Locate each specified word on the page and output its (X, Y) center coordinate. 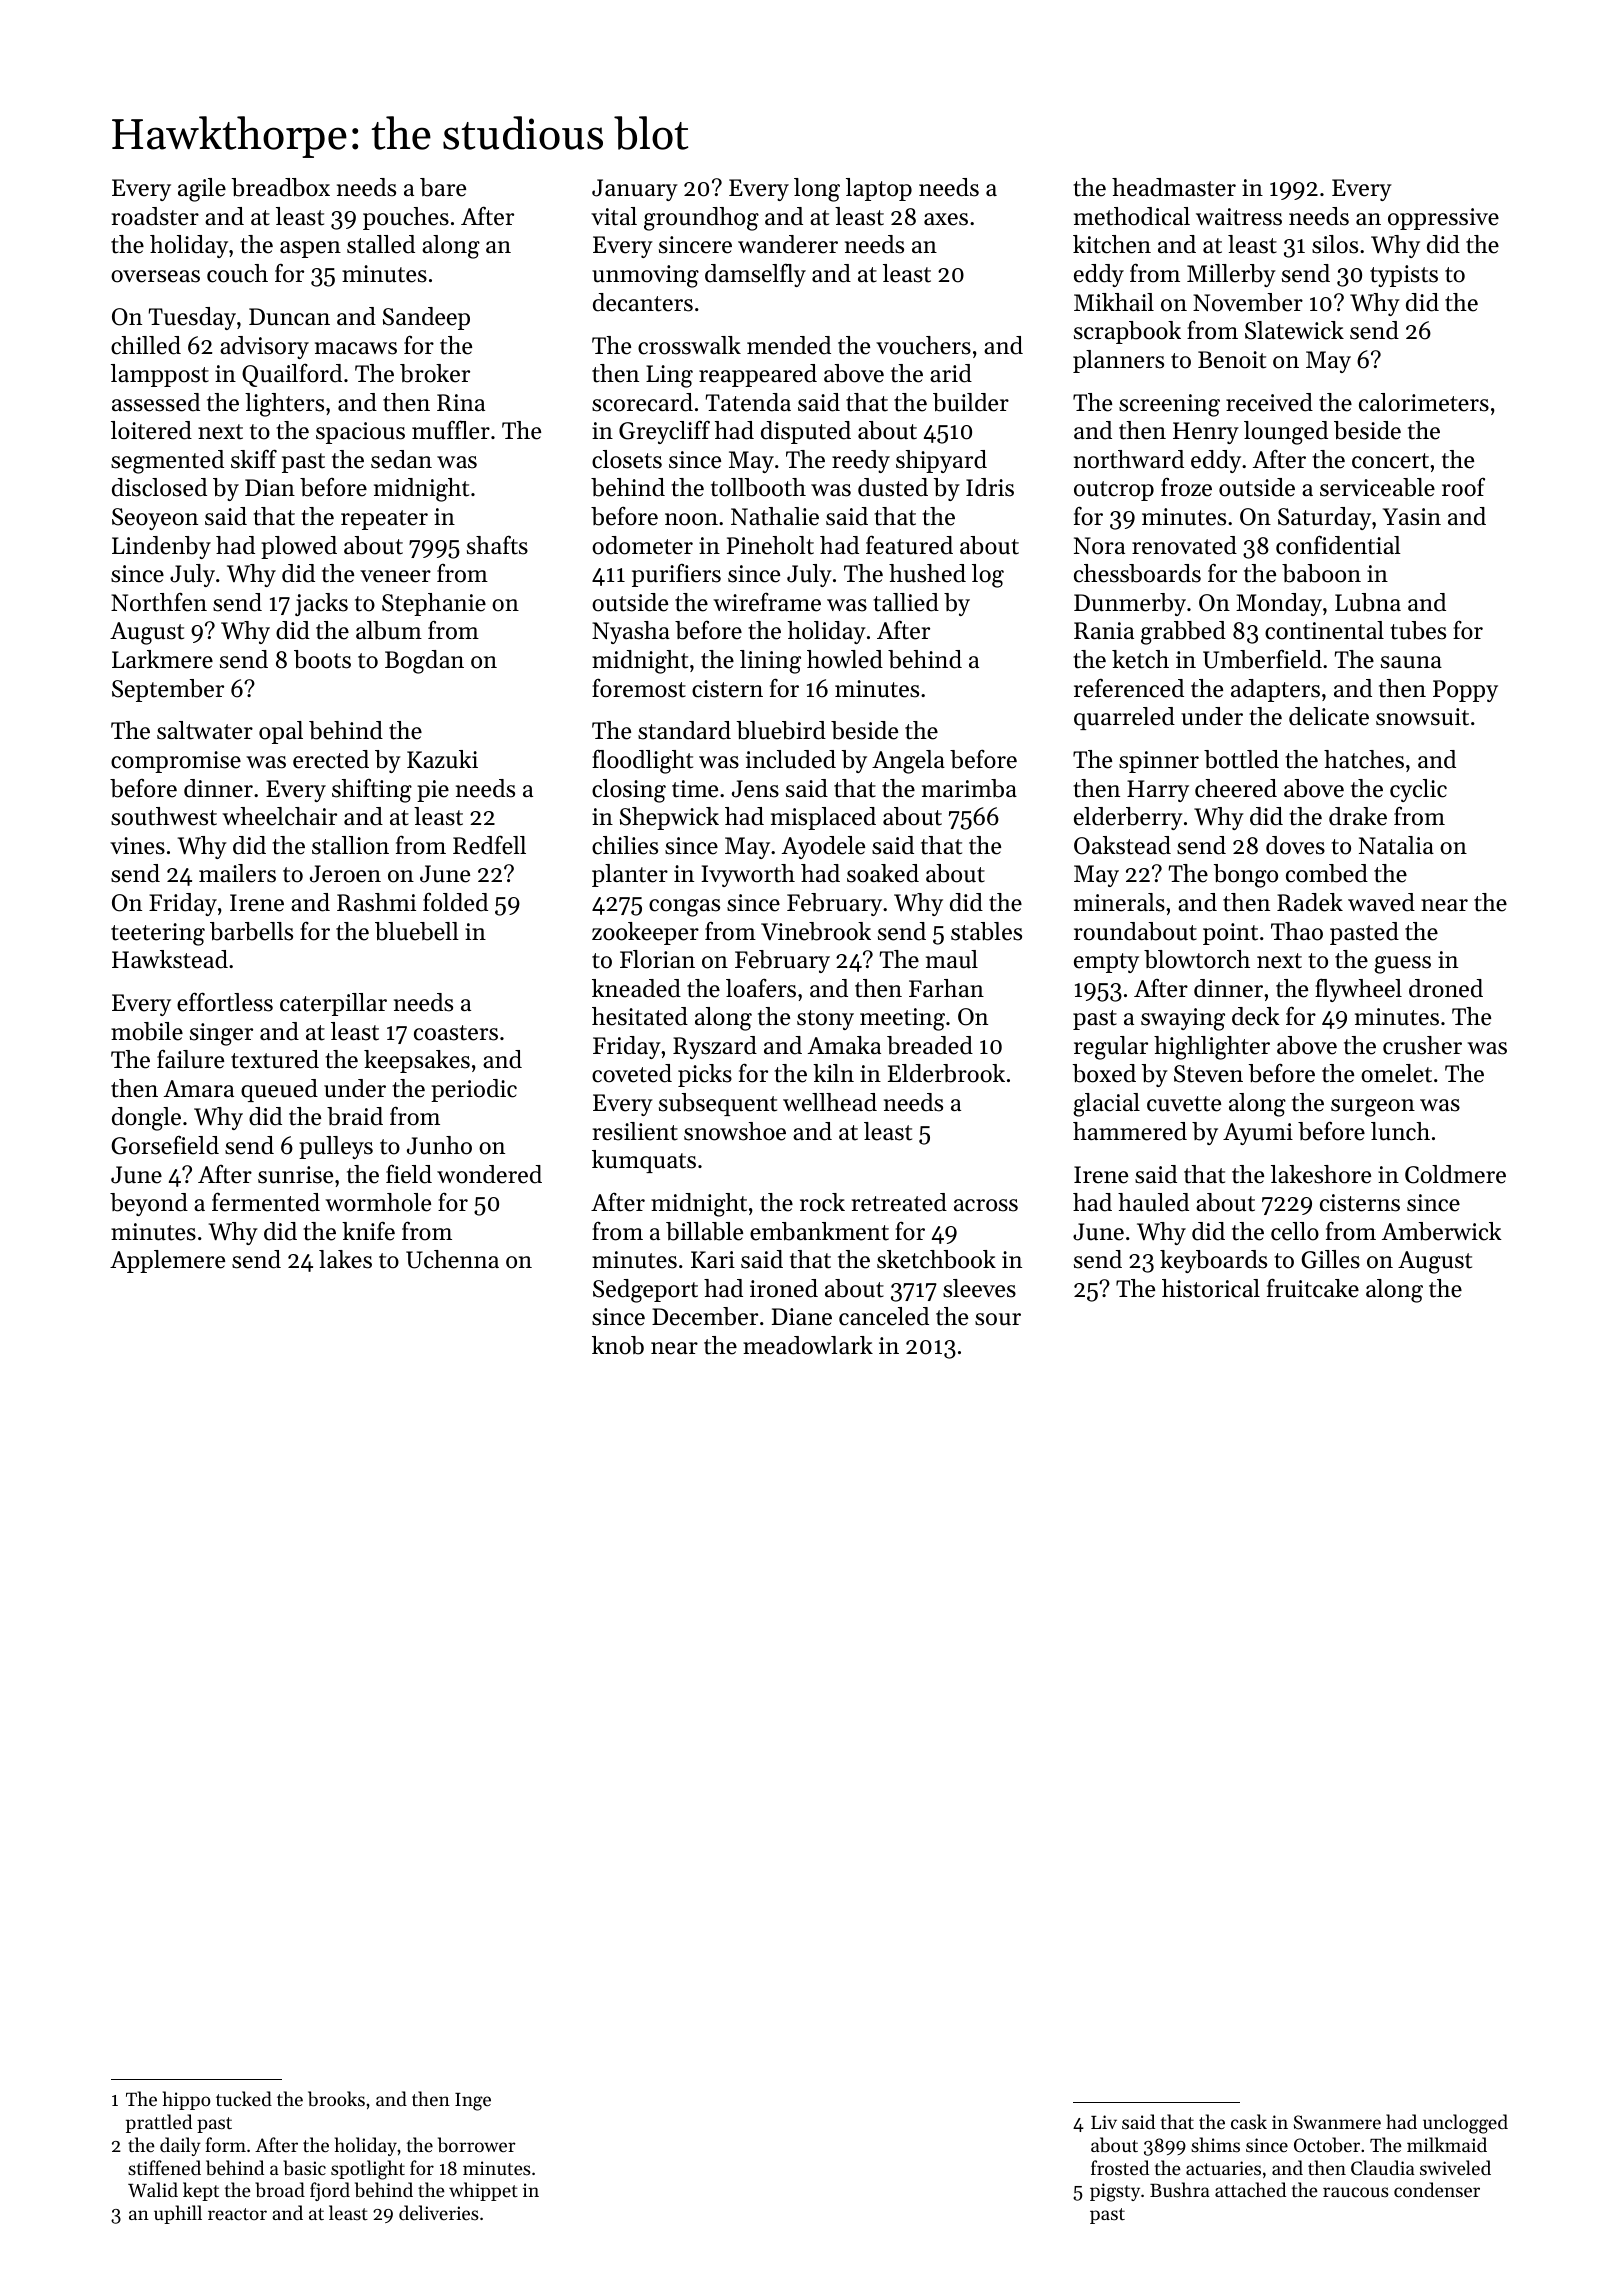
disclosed (159, 487)
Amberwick (1442, 1231)
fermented (266, 1202)
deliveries (439, 2212)
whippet (483, 2191)
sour (998, 1319)
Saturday (1324, 518)
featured (909, 545)
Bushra (1180, 2189)
